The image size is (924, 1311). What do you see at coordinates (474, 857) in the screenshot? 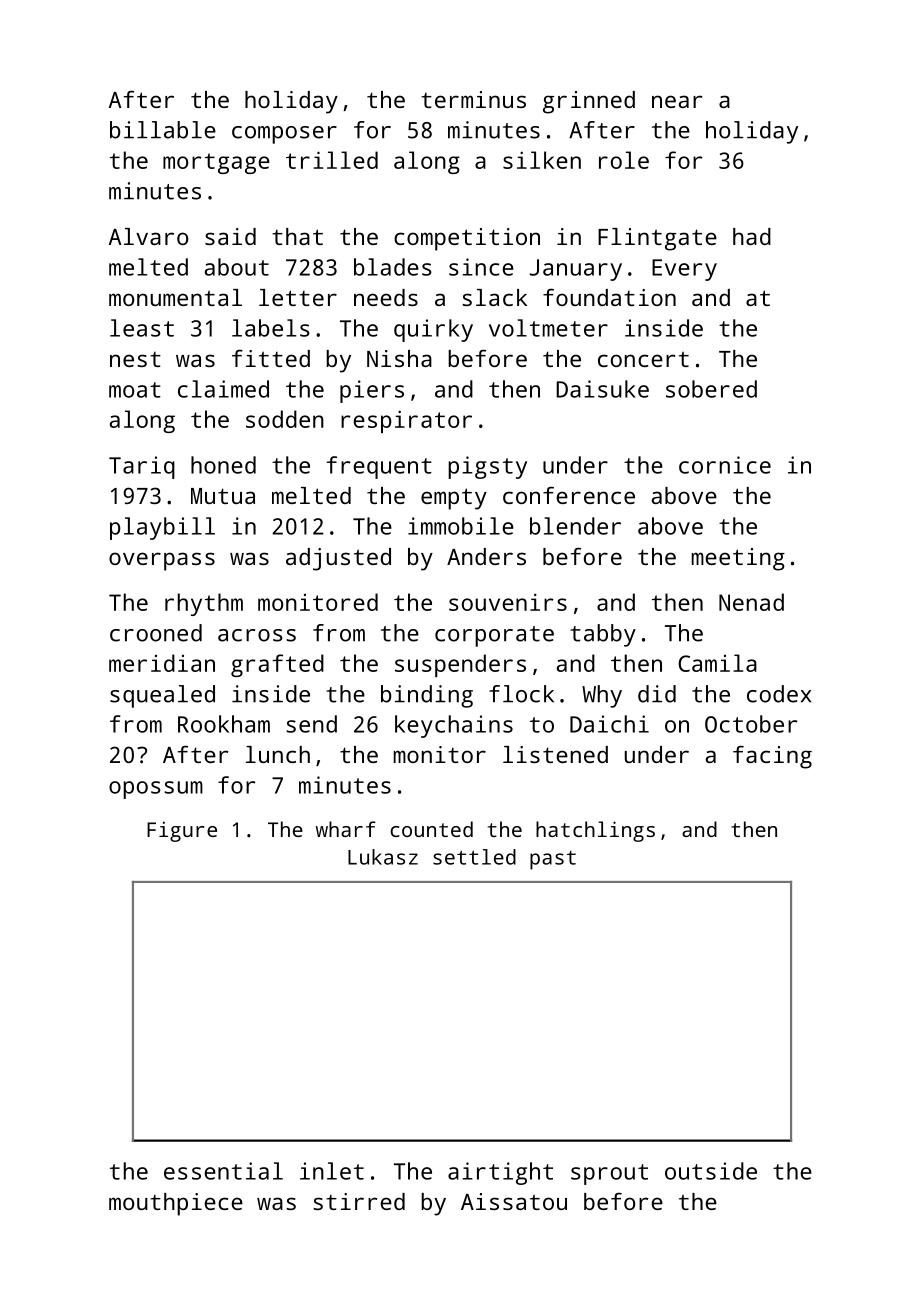
I see `settled` at bounding box center [474, 857].
